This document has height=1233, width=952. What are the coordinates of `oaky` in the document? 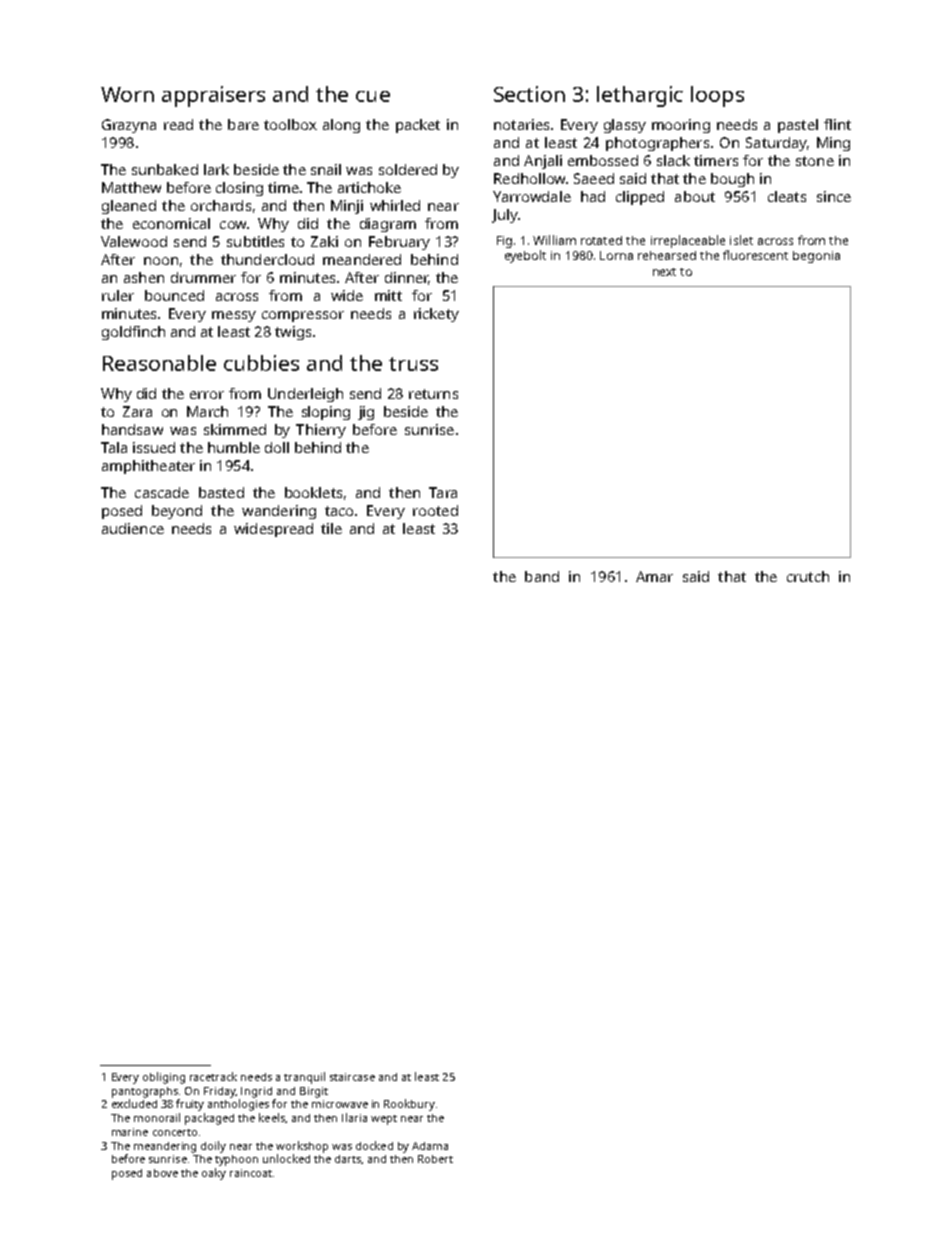 It's located at (214, 1174).
